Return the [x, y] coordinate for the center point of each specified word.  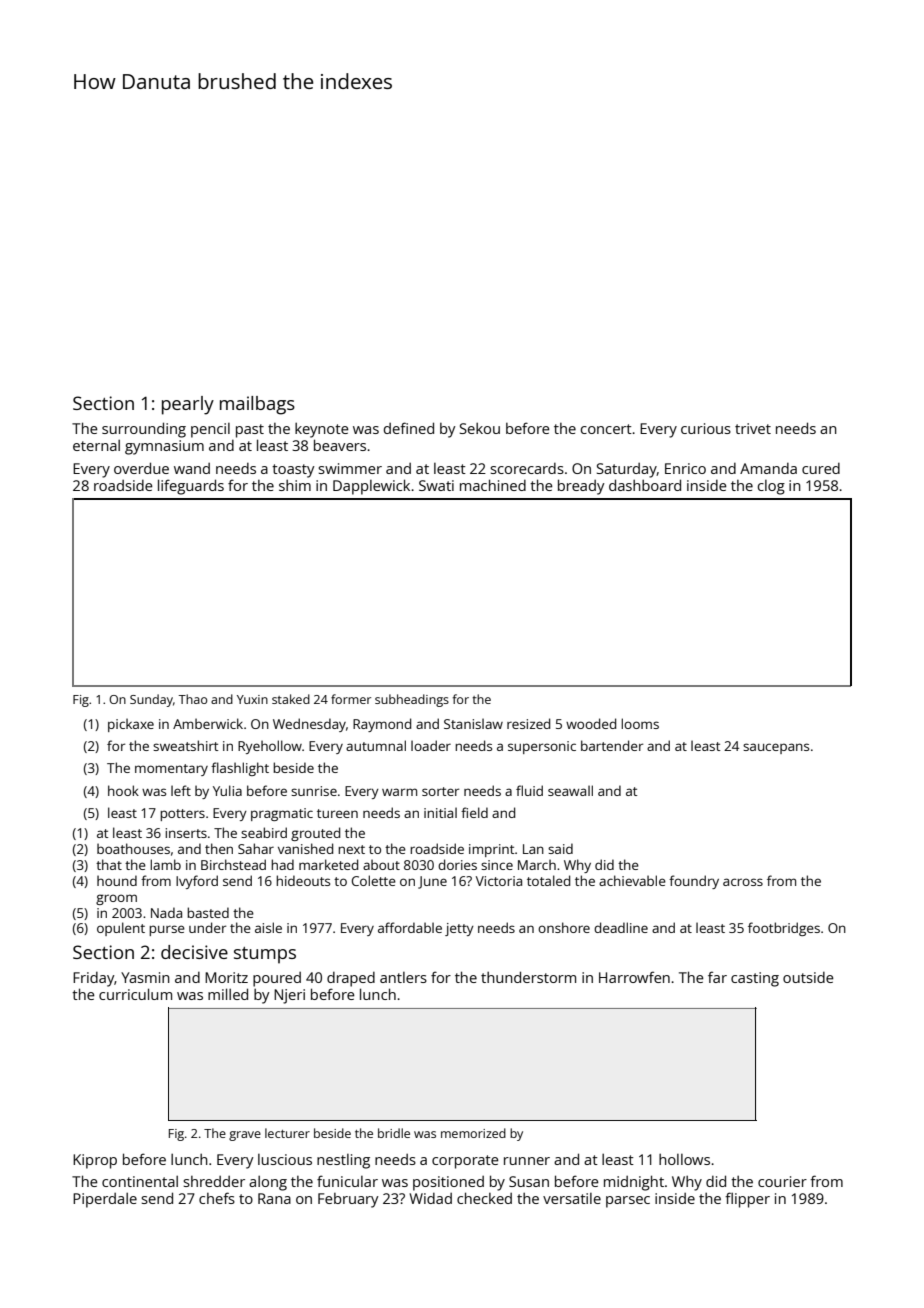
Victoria [499, 881]
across [743, 882]
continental [140, 1181]
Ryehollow [270, 747]
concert [606, 429]
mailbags [257, 405]
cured [821, 468]
